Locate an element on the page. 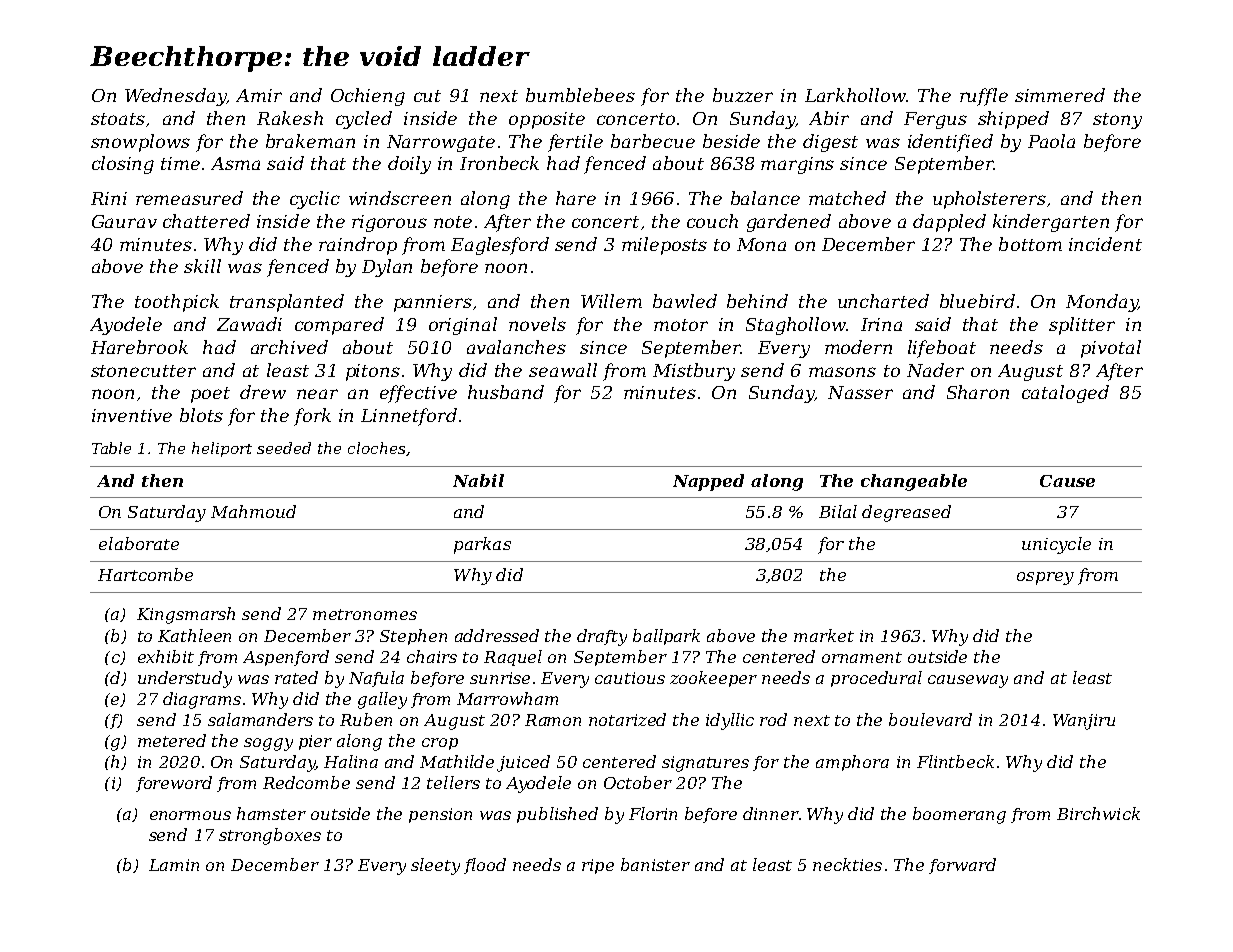 The height and width of the page is (952, 1233). upholsterers is located at coordinates (989, 200).
